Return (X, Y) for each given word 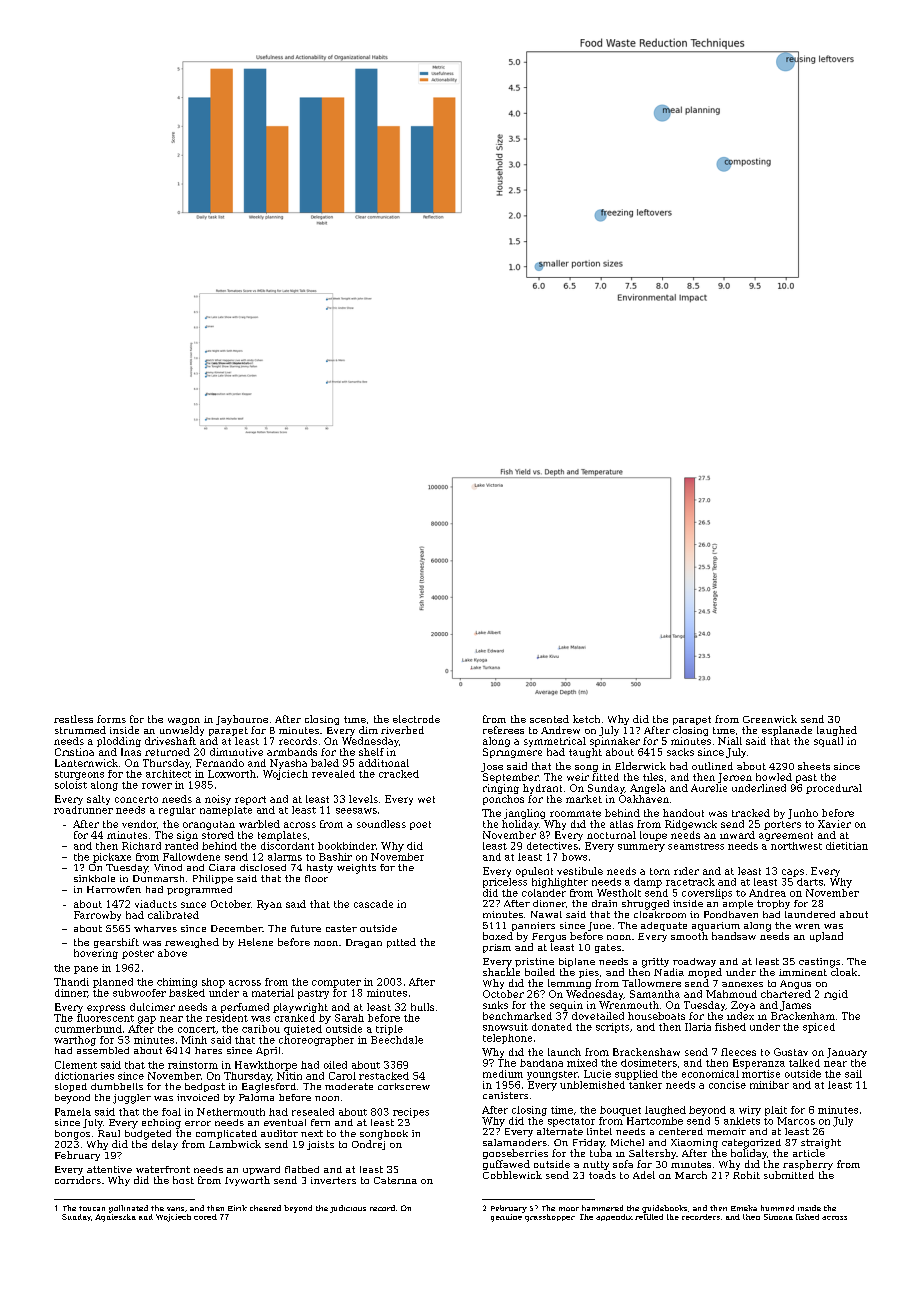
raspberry (808, 1165)
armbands (292, 752)
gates (608, 948)
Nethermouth (231, 1112)
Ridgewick (691, 825)
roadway (694, 962)
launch (564, 1052)
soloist (71, 785)
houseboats (656, 1016)
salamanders (515, 1142)
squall (828, 742)
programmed (199, 891)
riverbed (402, 730)
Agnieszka (115, 1218)
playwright (300, 1008)
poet (420, 825)
